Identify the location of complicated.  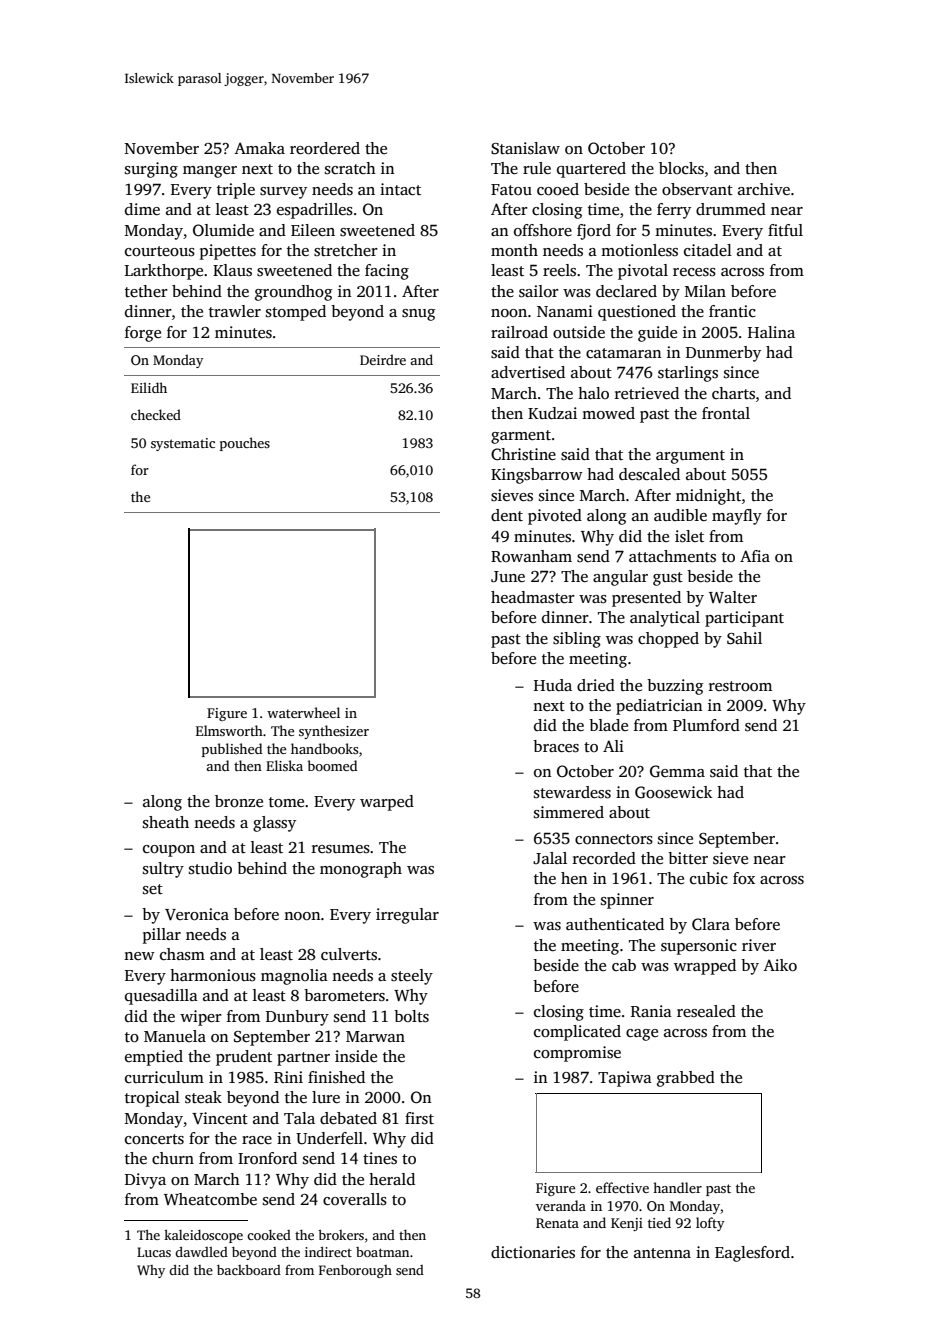
(577, 1033).
